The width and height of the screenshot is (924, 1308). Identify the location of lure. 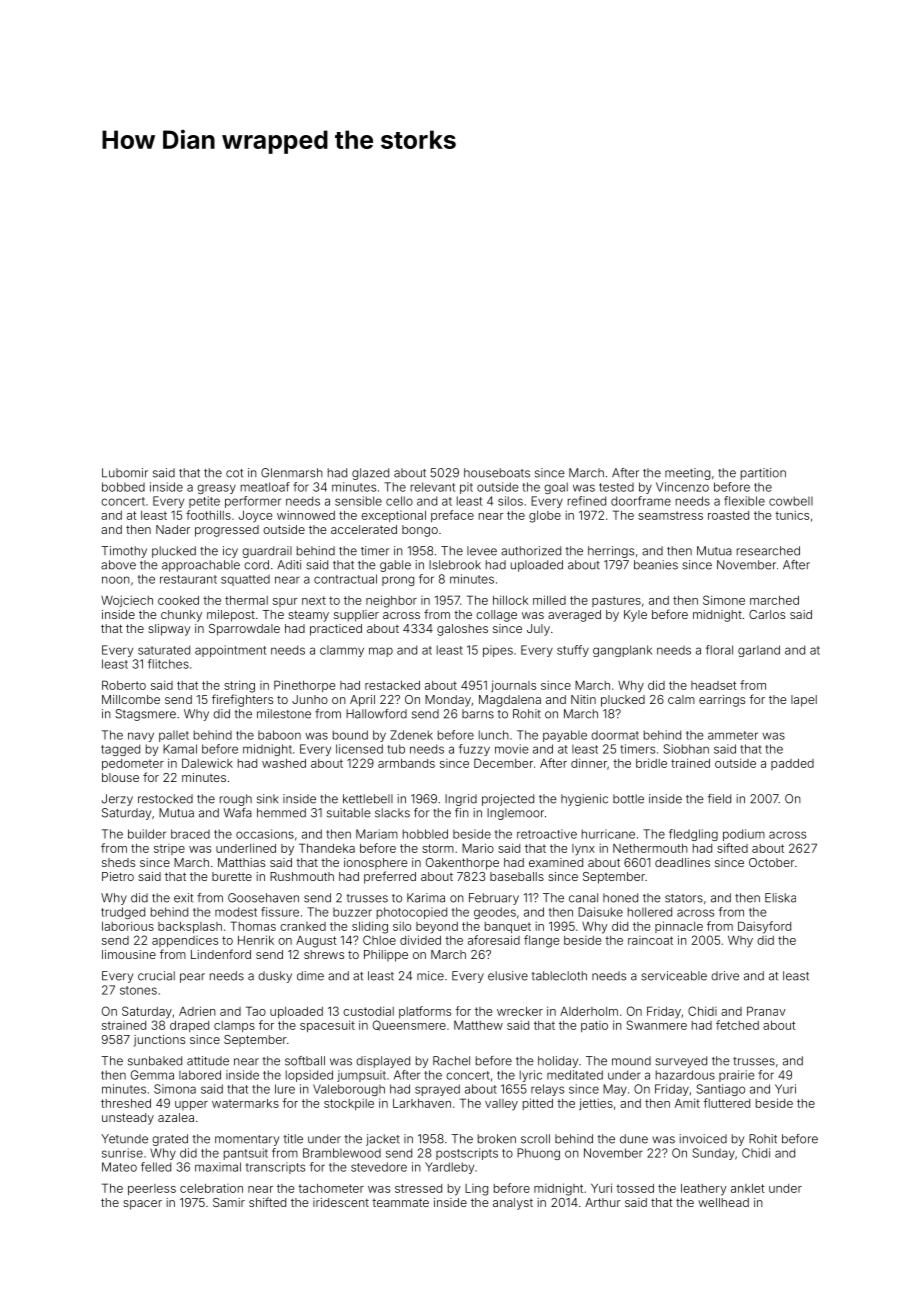
(285, 1089).
